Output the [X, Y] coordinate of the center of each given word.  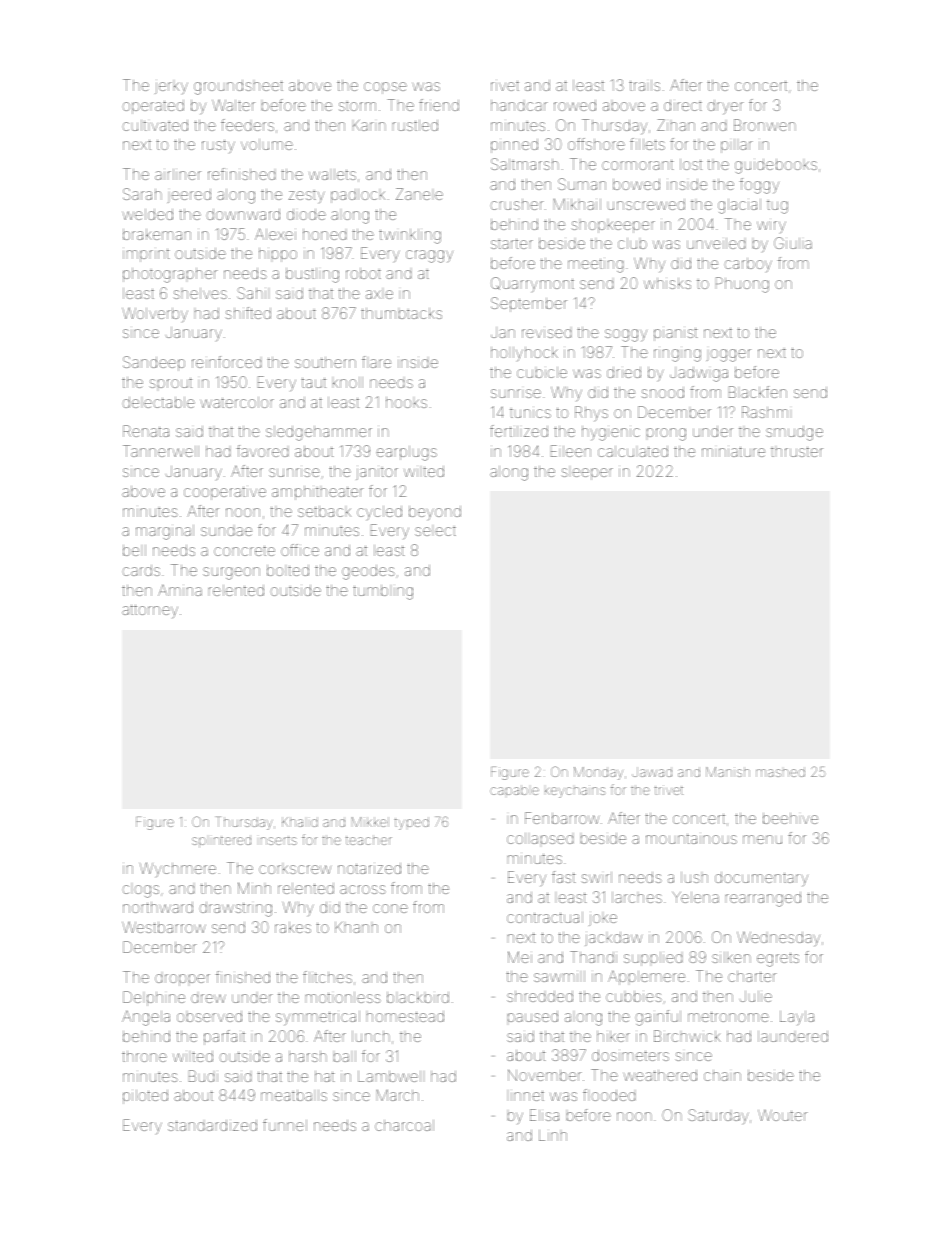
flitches [327, 977]
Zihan [676, 125]
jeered [189, 196]
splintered [221, 841]
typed [412, 823]
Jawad [652, 772]
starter [512, 243]
